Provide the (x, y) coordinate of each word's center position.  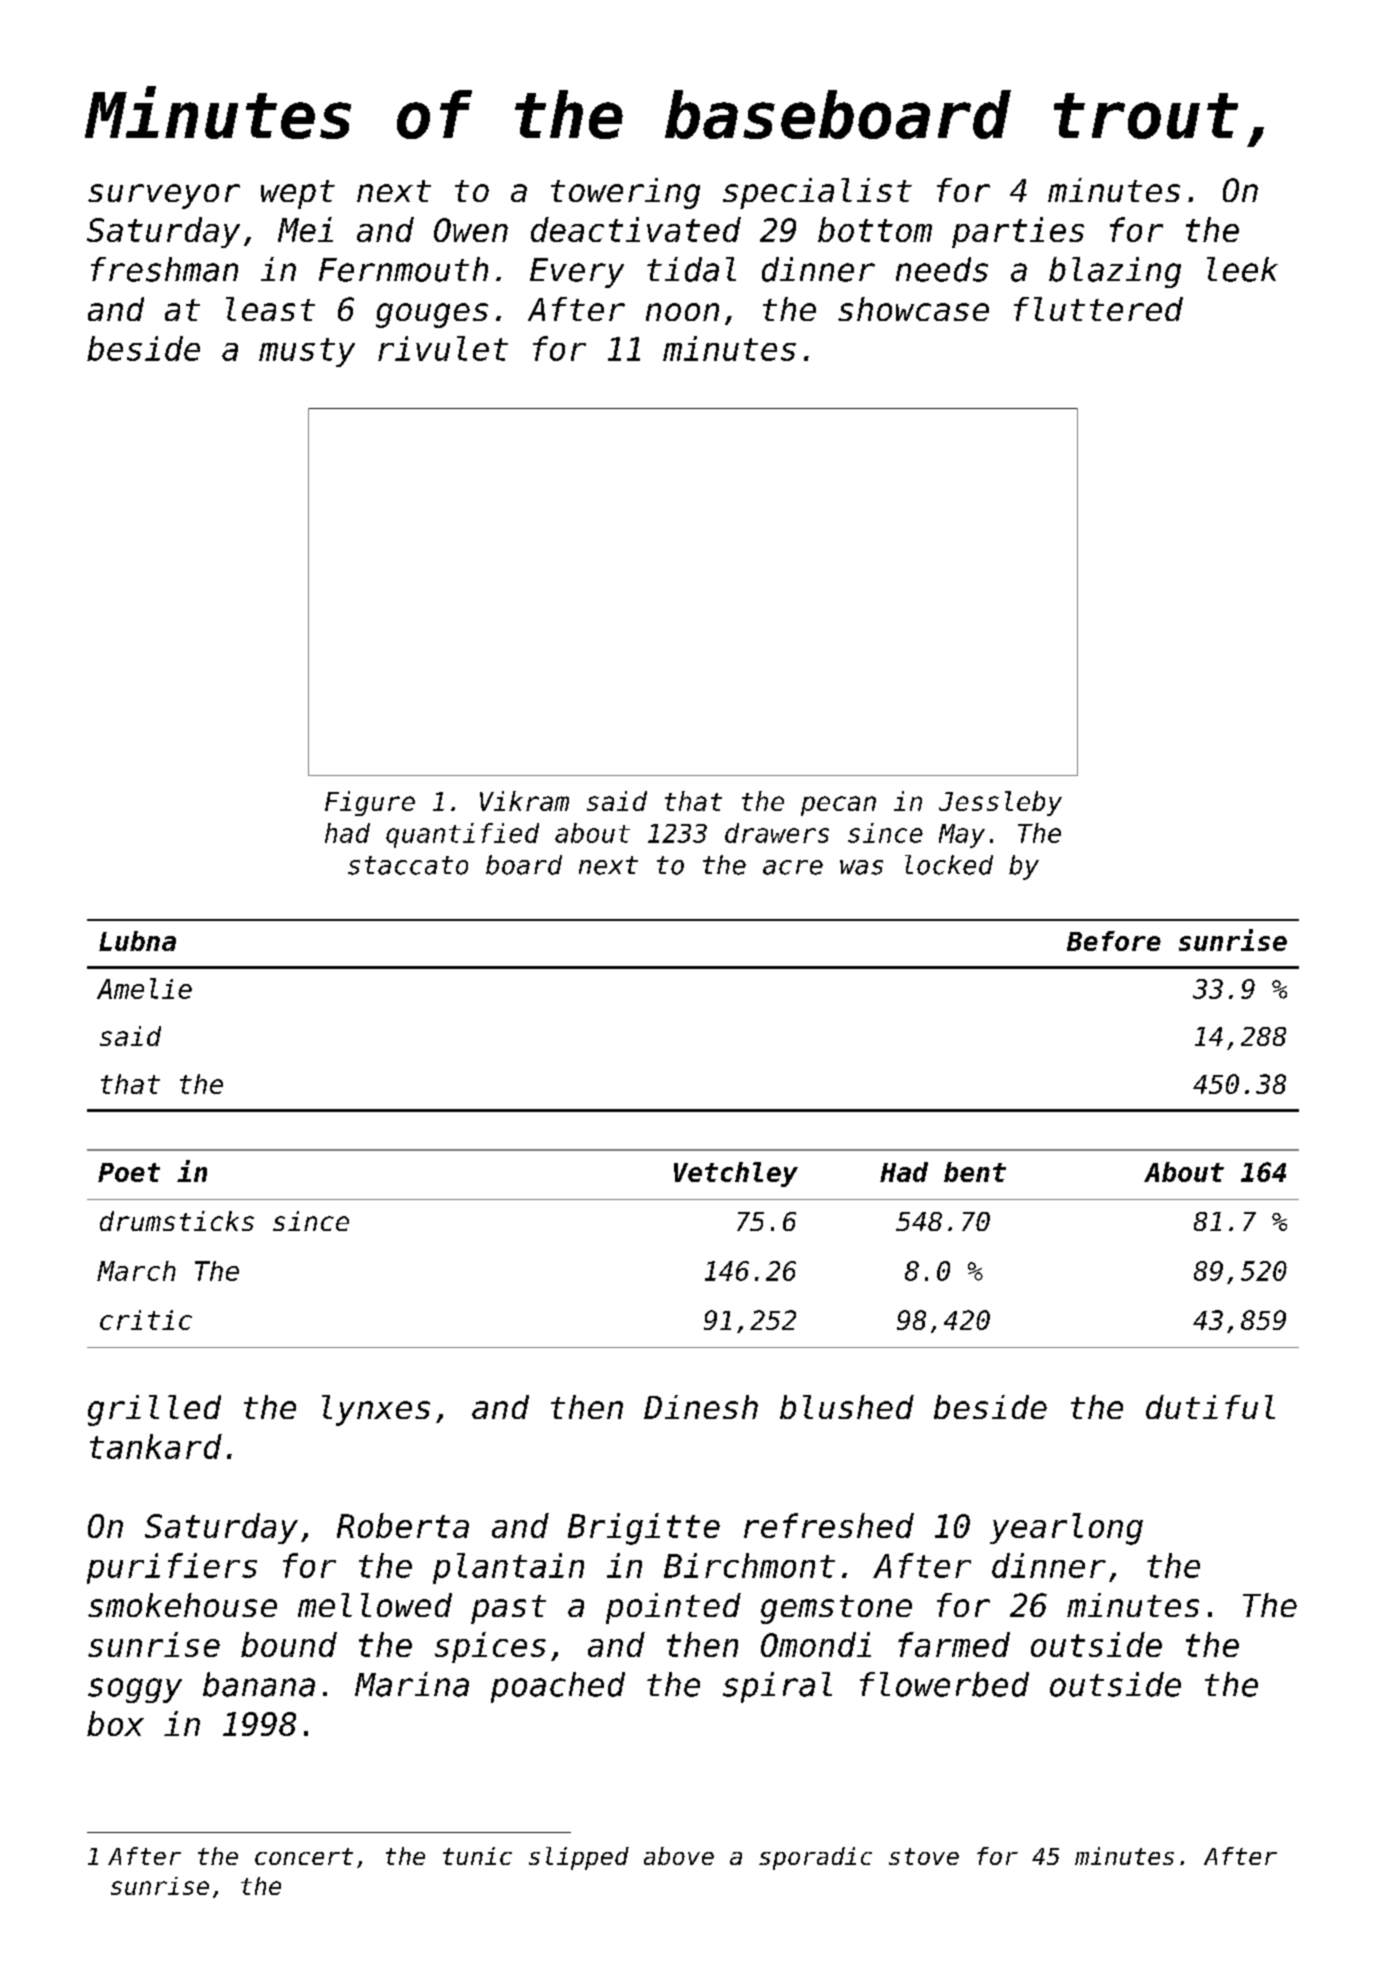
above (679, 1856)
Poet (129, 1172)
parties (1018, 232)
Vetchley (736, 1174)
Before (1114, 941)
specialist (817, 193)
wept (298, 194)
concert (304, 1856)
